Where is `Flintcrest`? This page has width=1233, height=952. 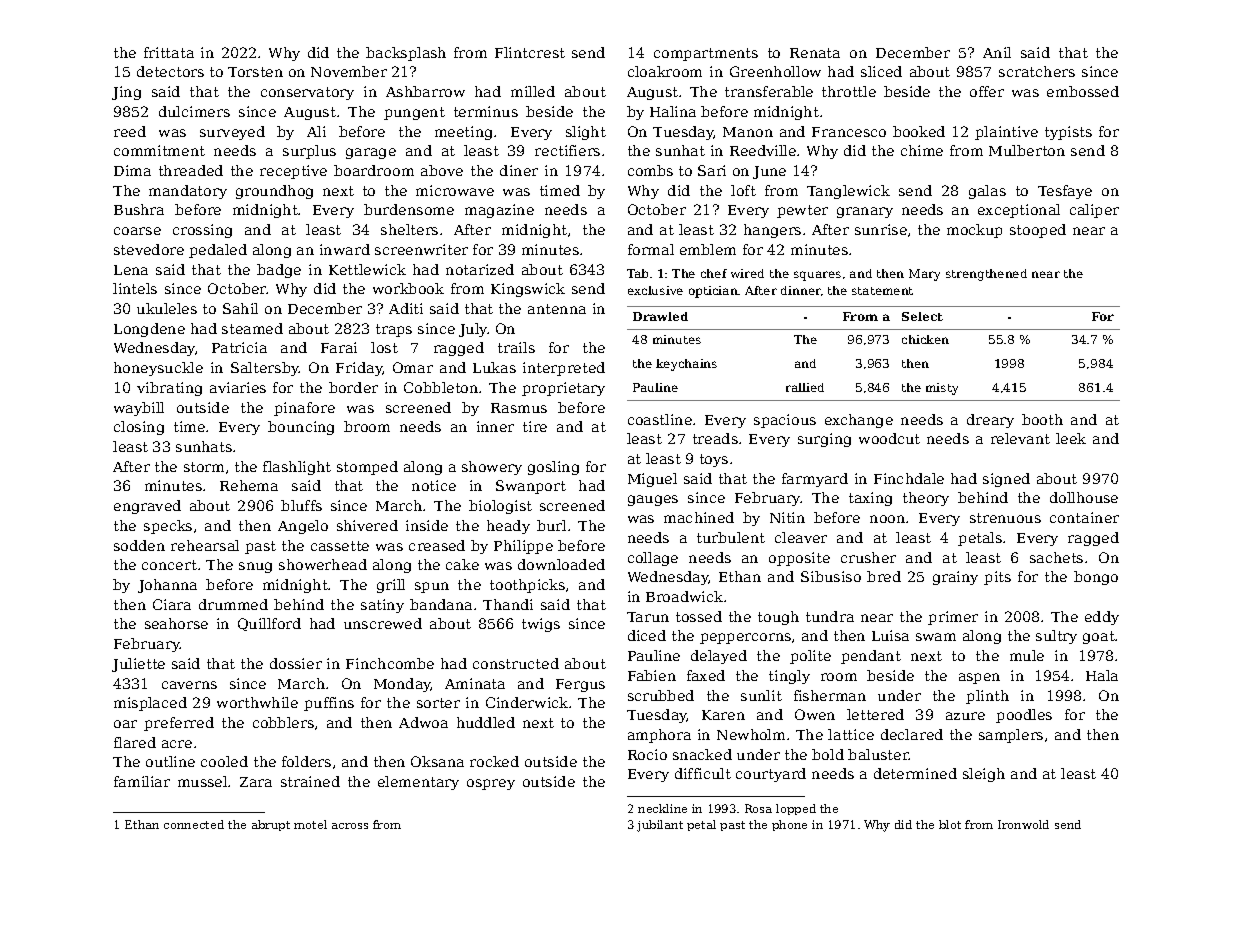
Flintcrest is located at coordinates (530, 52).
